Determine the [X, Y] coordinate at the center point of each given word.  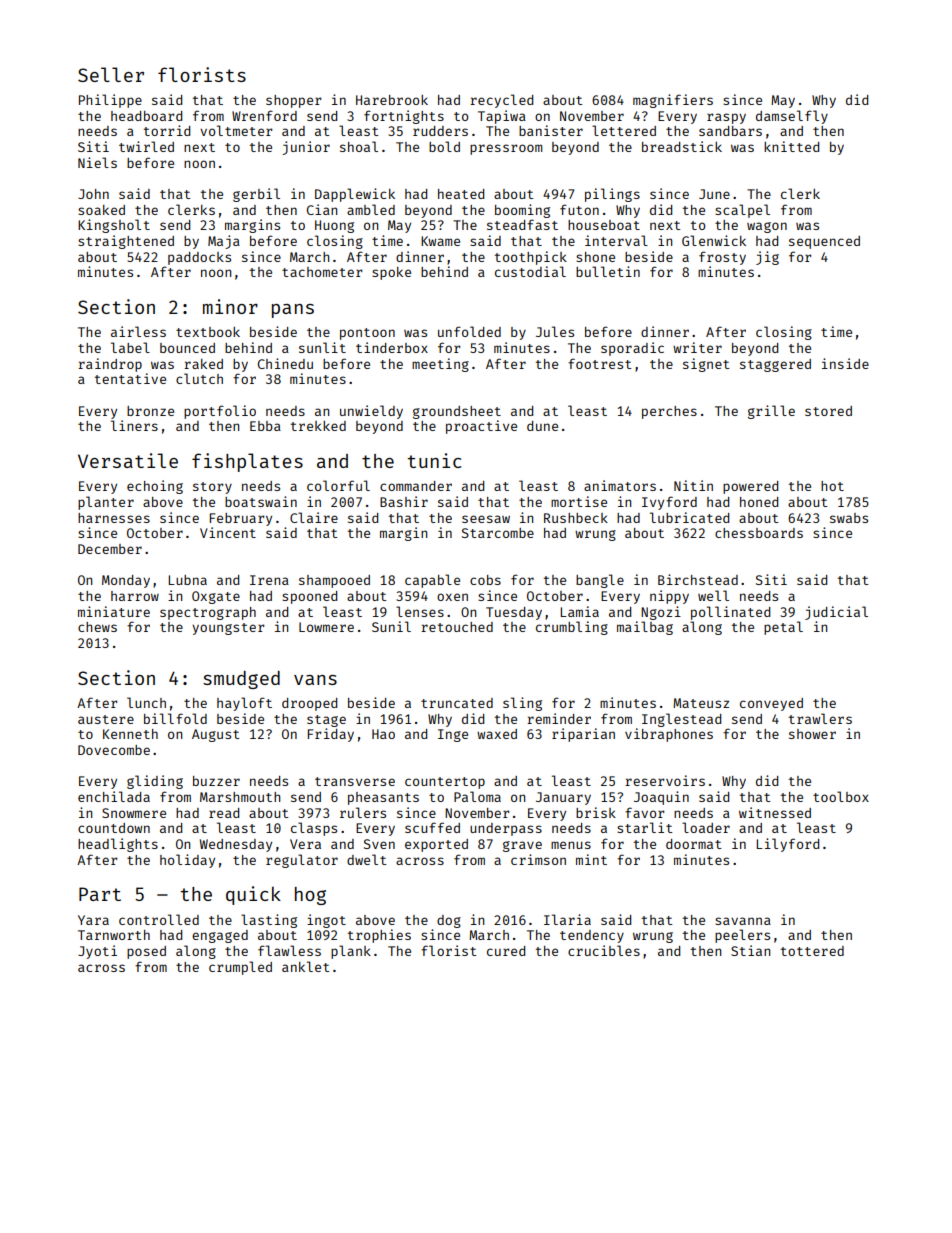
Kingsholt [114, 226]
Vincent [228, 532]
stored [828, 411]
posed [146, 952]
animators [620, 485]
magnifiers [673, 101]
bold [444, 146]
